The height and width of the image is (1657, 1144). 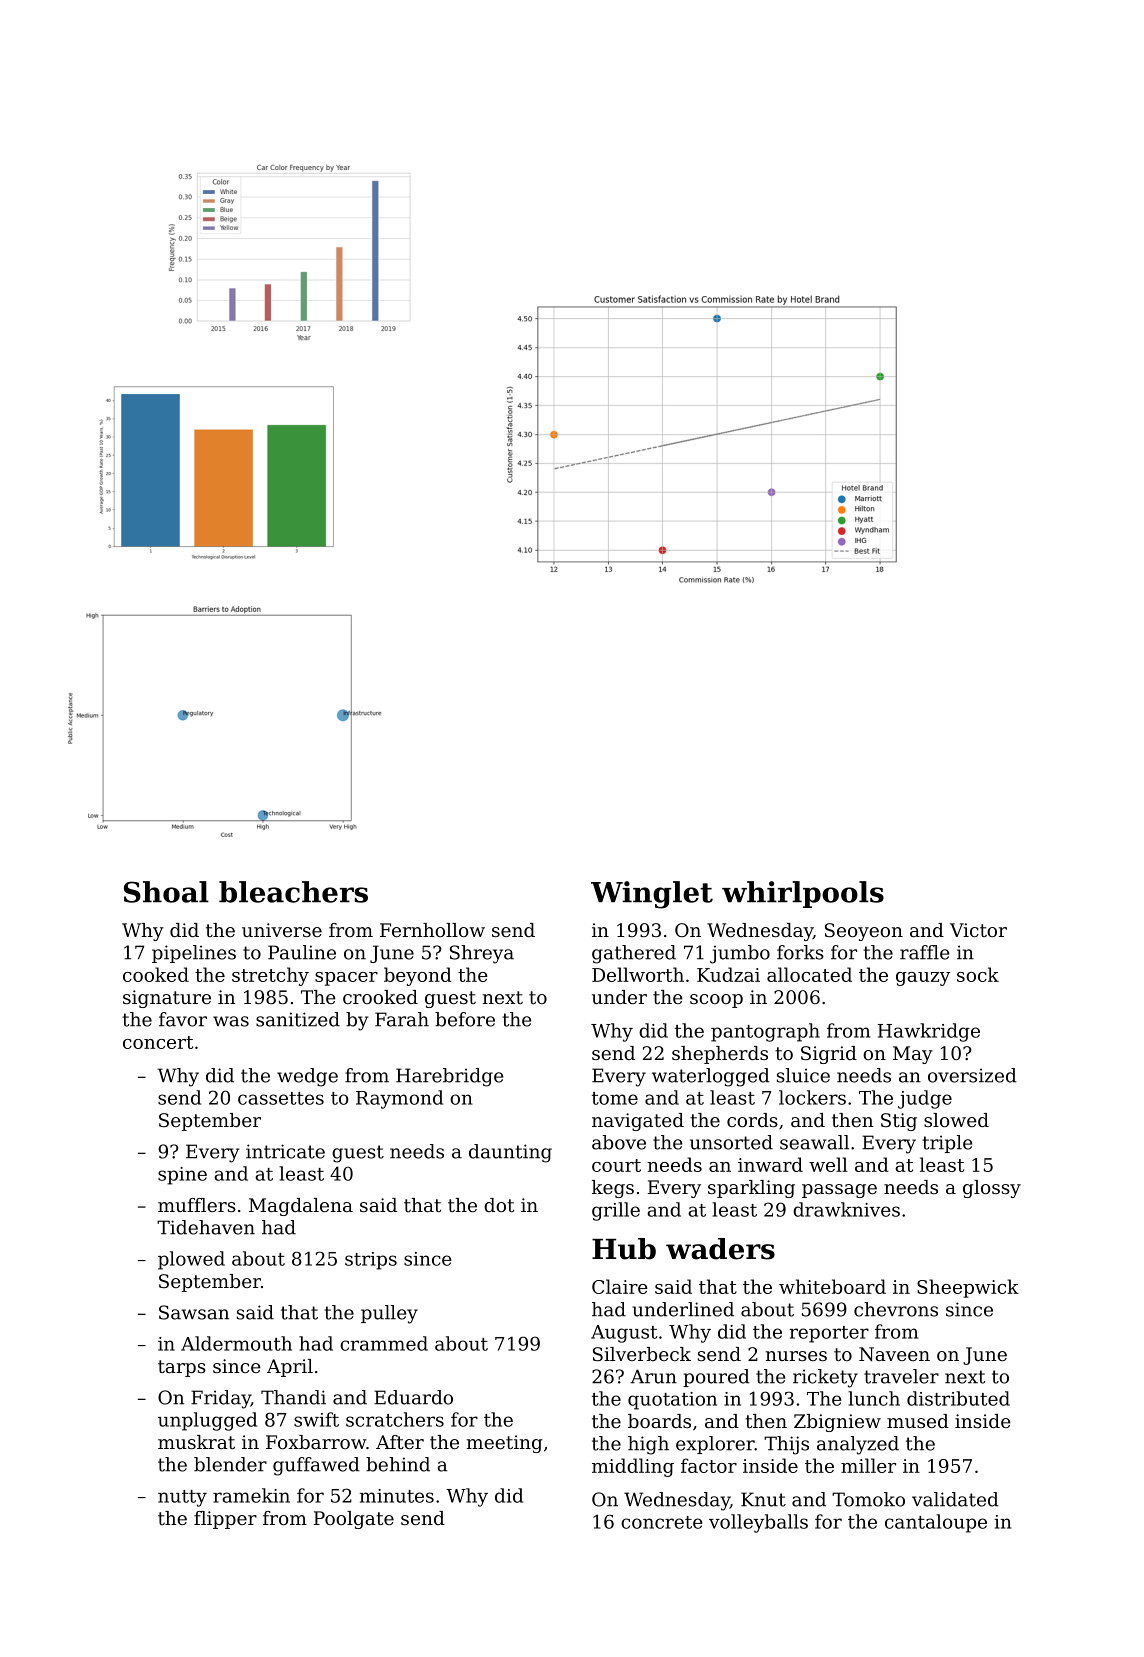 What do you see at coordinates (896, 1309) in the image?
I see `chevrons` at bounding box center [896, 1309].
